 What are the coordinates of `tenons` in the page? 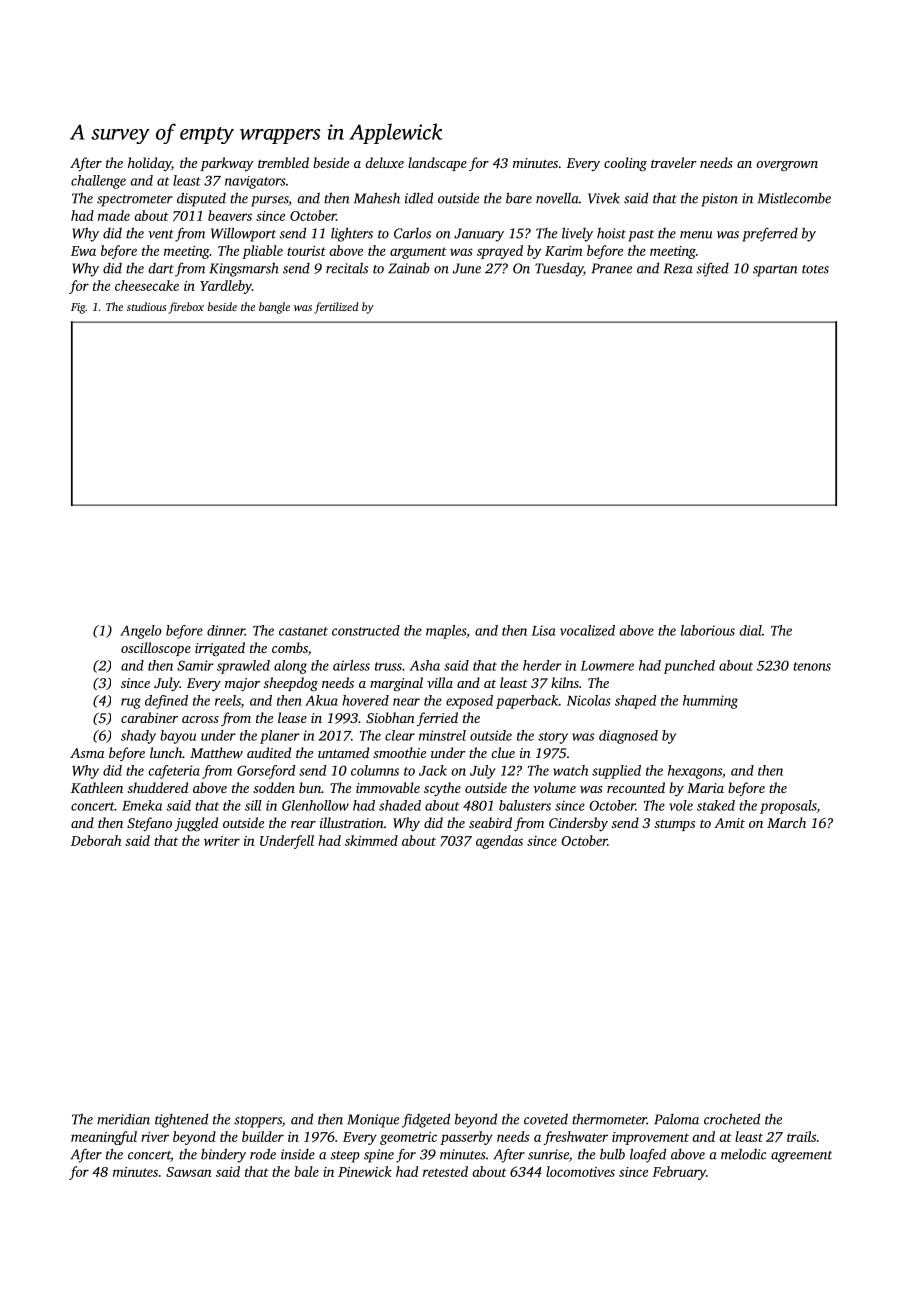 It's located at (812, 666).
